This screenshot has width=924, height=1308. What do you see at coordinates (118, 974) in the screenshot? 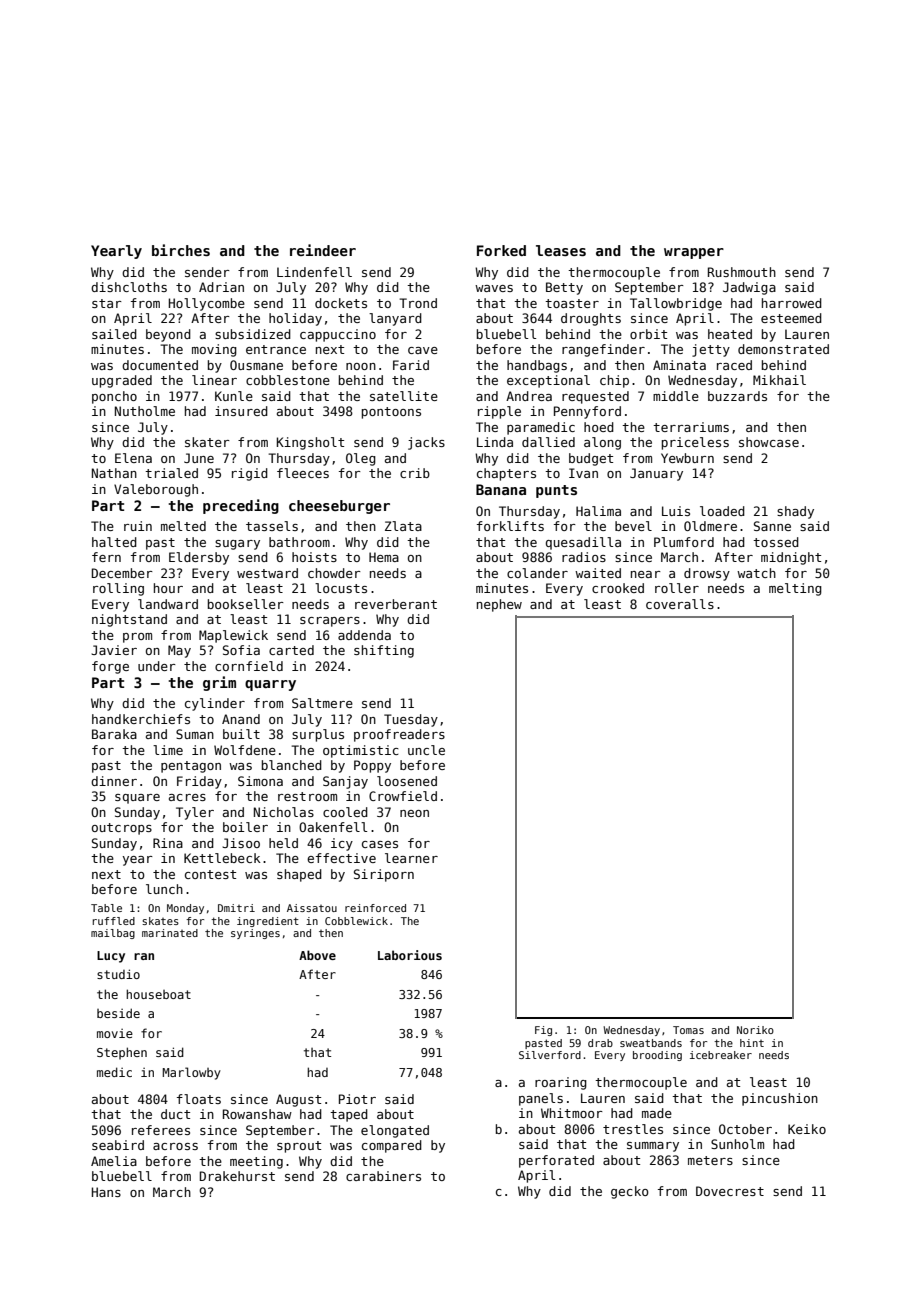
I see `studio` at bounding box center [118, 974].
